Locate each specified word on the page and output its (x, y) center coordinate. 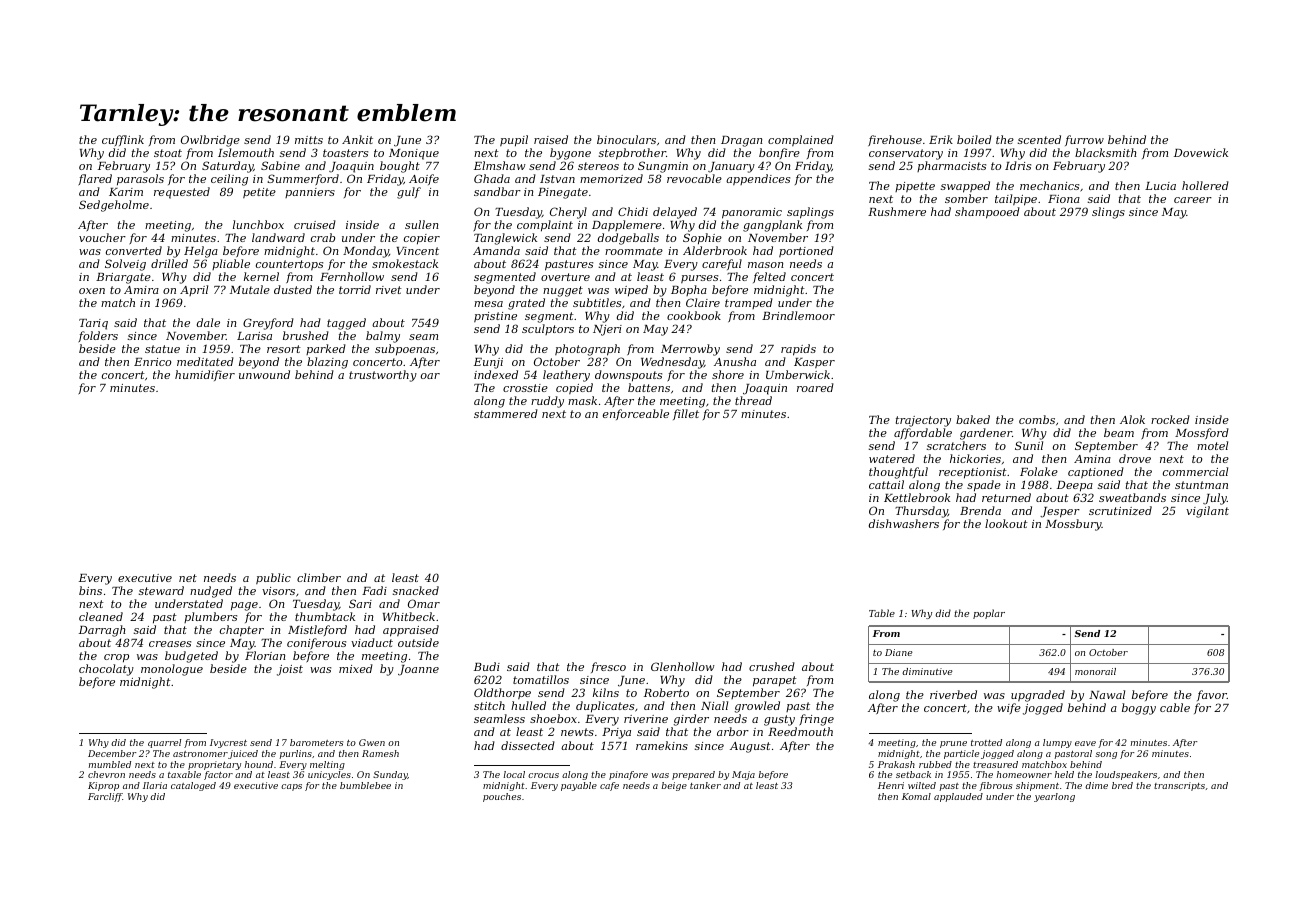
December (112, 753)
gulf (409, 193)
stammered (506, 413)
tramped (749, 303)
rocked (1170, 419)
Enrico (153, 362)
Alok (1132, 419)
